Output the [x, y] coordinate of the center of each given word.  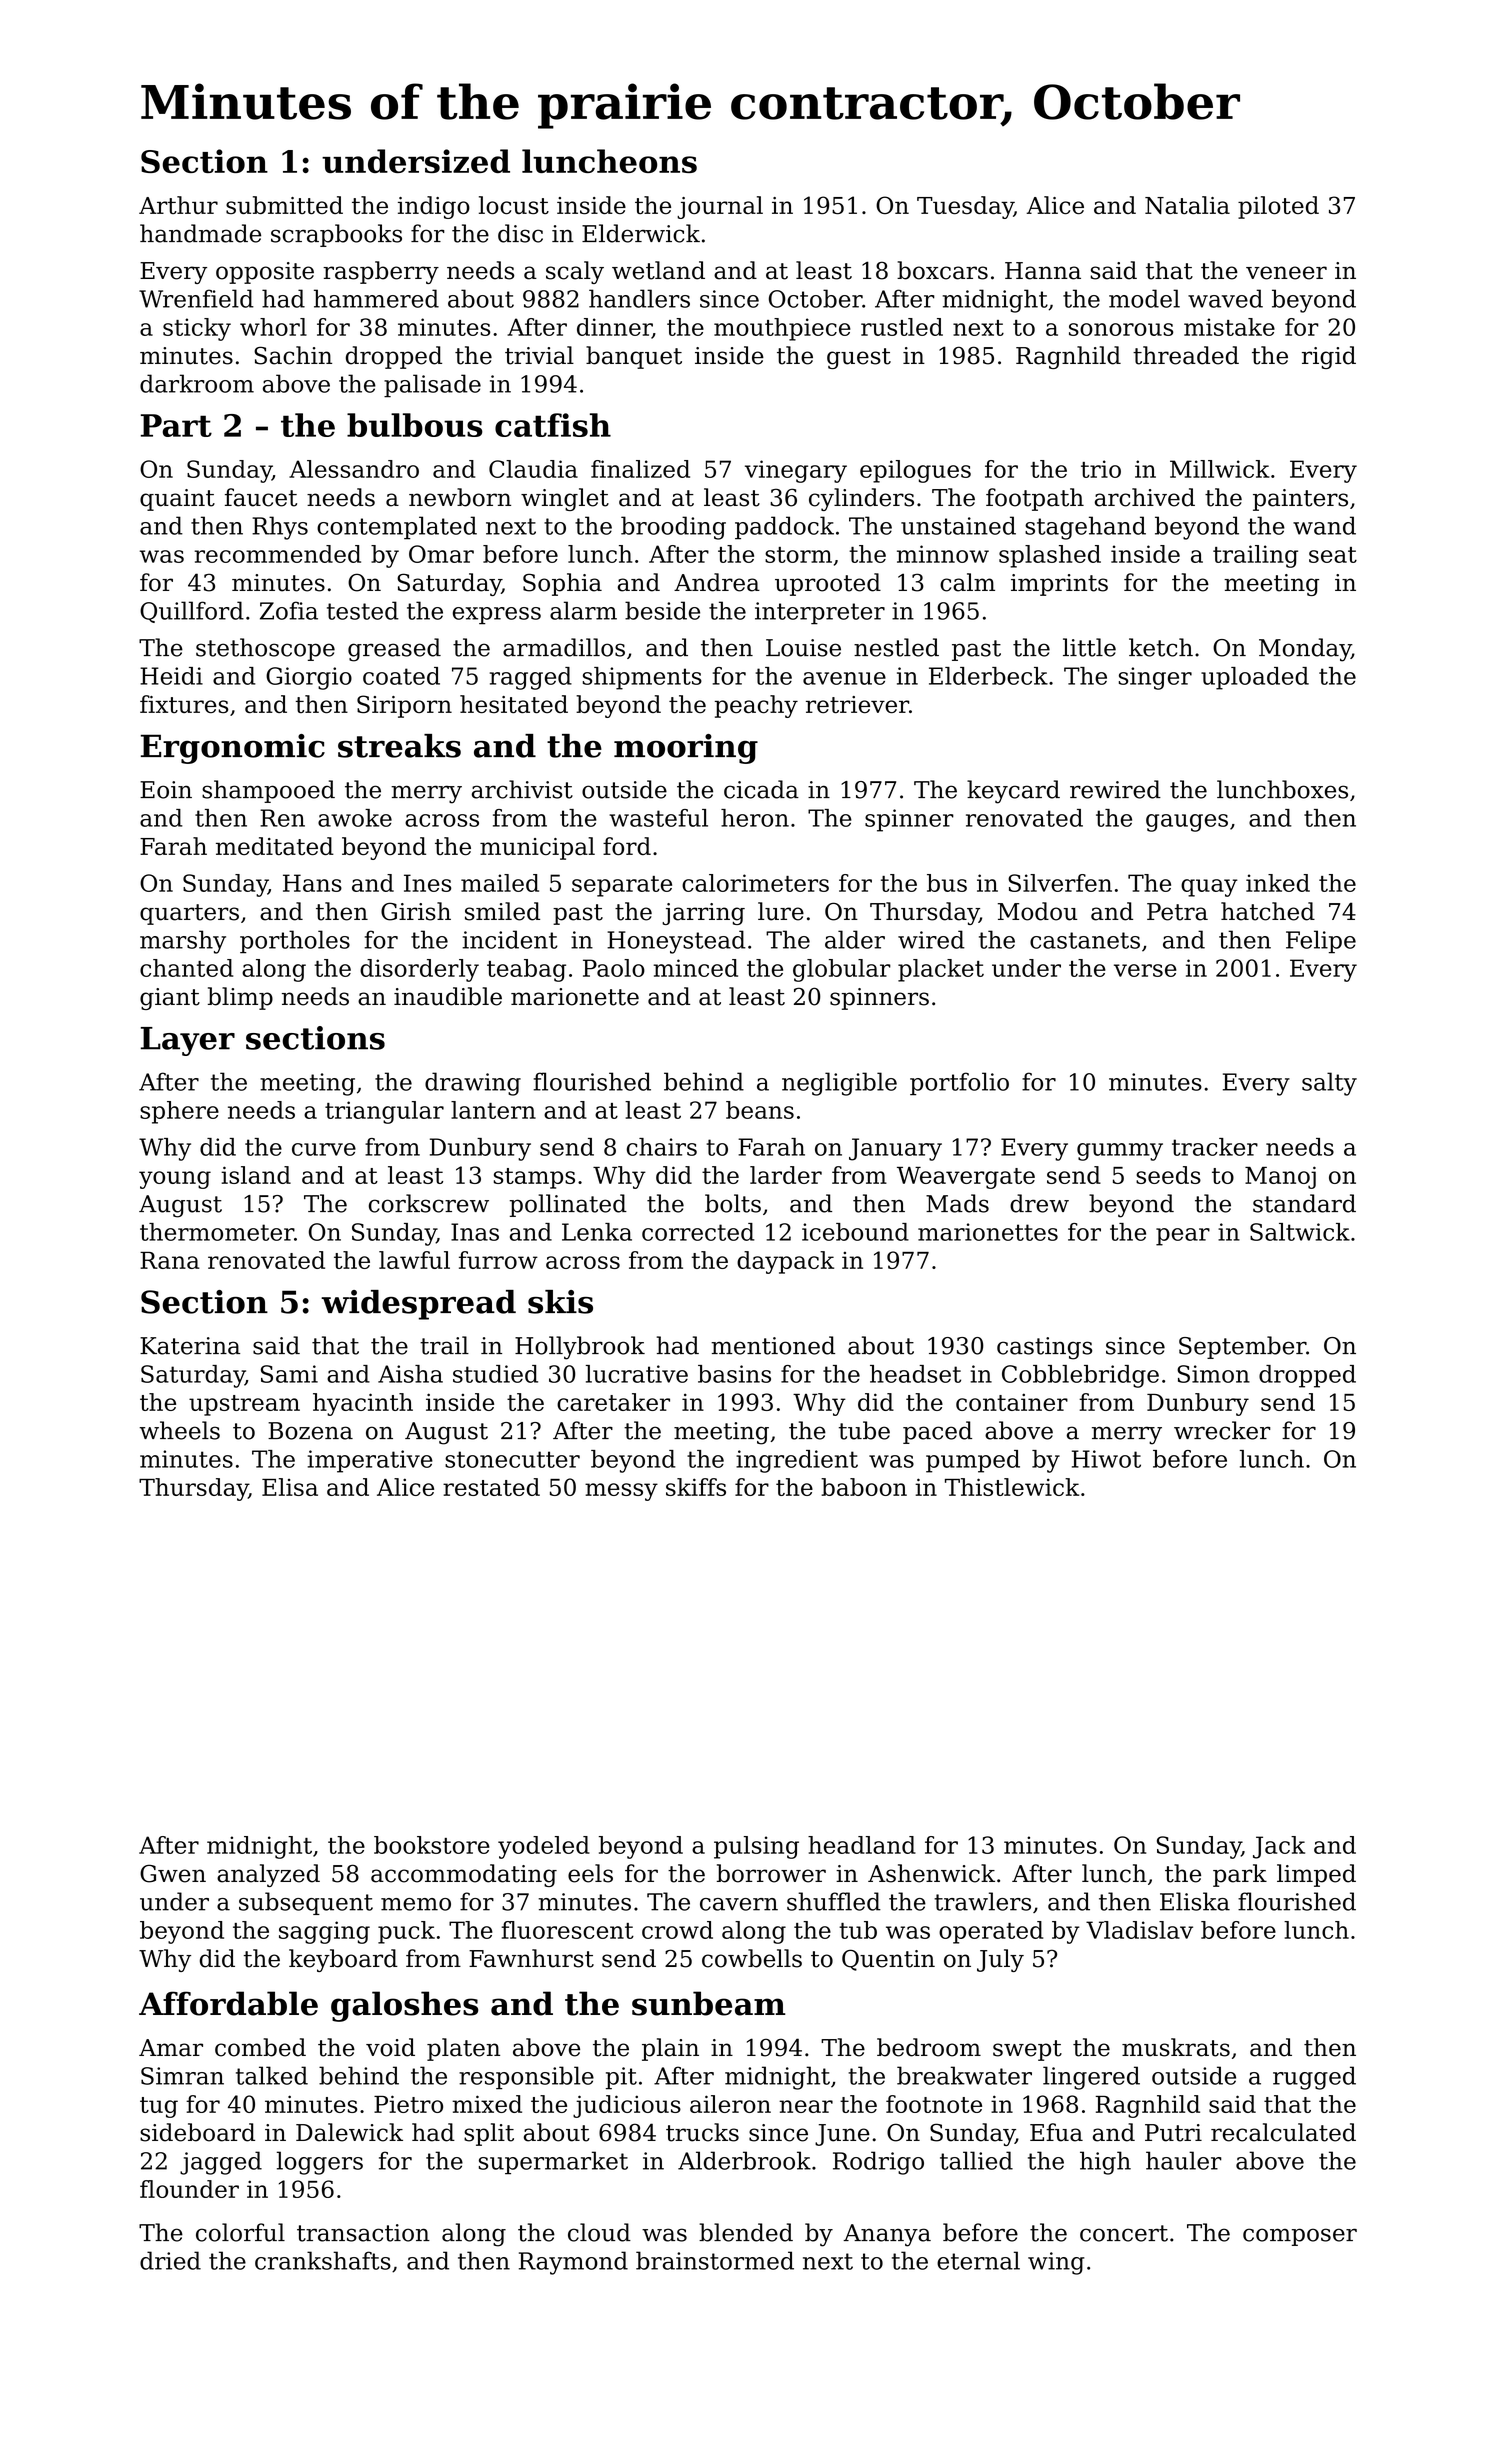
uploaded [1255, 678]
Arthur [178, 205]
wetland [658, 270]
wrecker [1222, 1430]
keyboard [343, 1960]
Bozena [310, 1431]
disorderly [419, 970]
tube [864, 1430]
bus [947, 883]
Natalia [1187, 205]
